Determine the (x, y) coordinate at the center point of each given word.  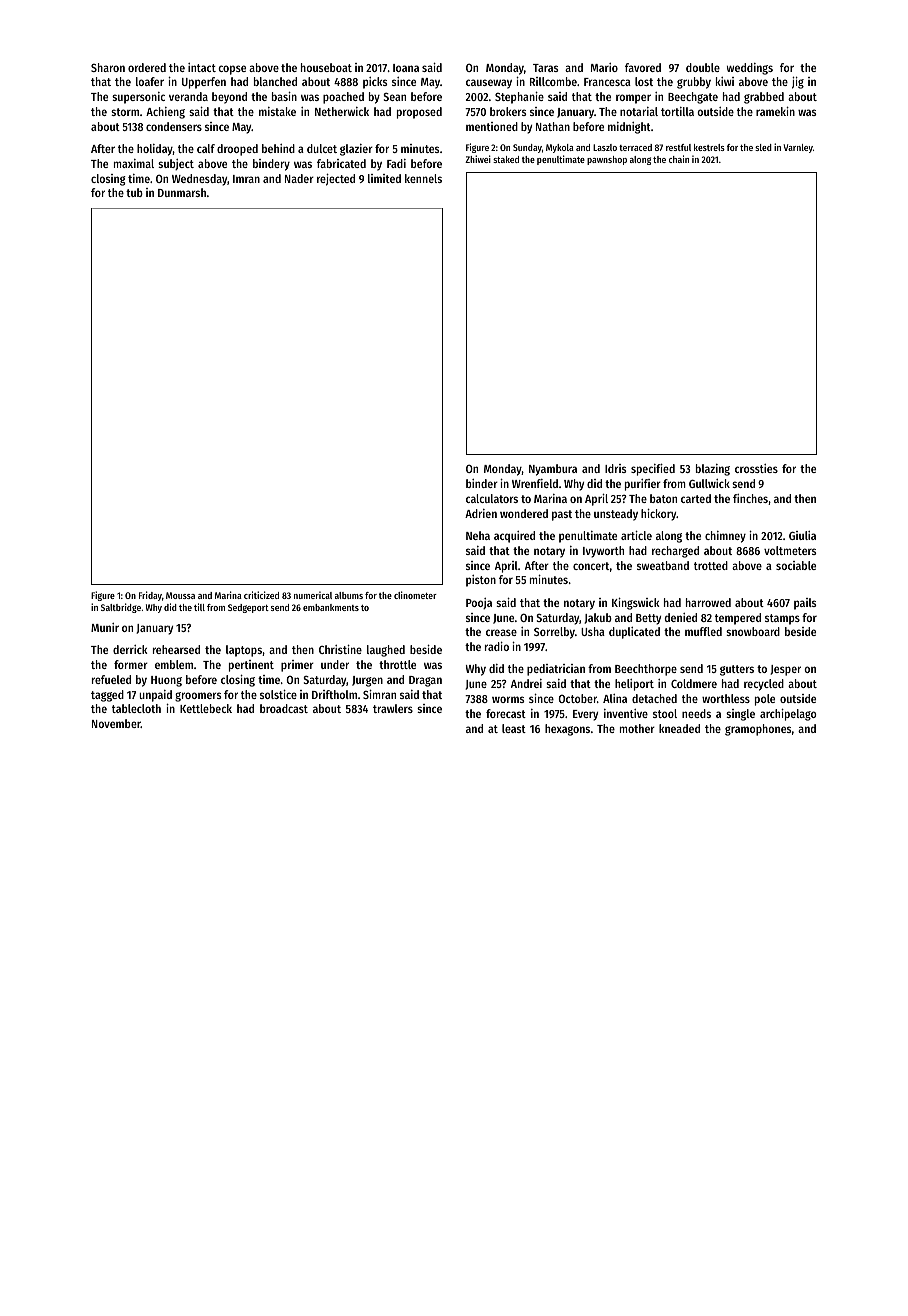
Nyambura (553, 470)
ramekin (775, 111)
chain (679, 159)
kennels (423, 178)
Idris (615, 468)
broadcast (284, 708)
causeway (489, 84)
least (514, 728)
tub (134, 192)
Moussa (180, 595)
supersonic (138, 98)
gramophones (758, 730)
